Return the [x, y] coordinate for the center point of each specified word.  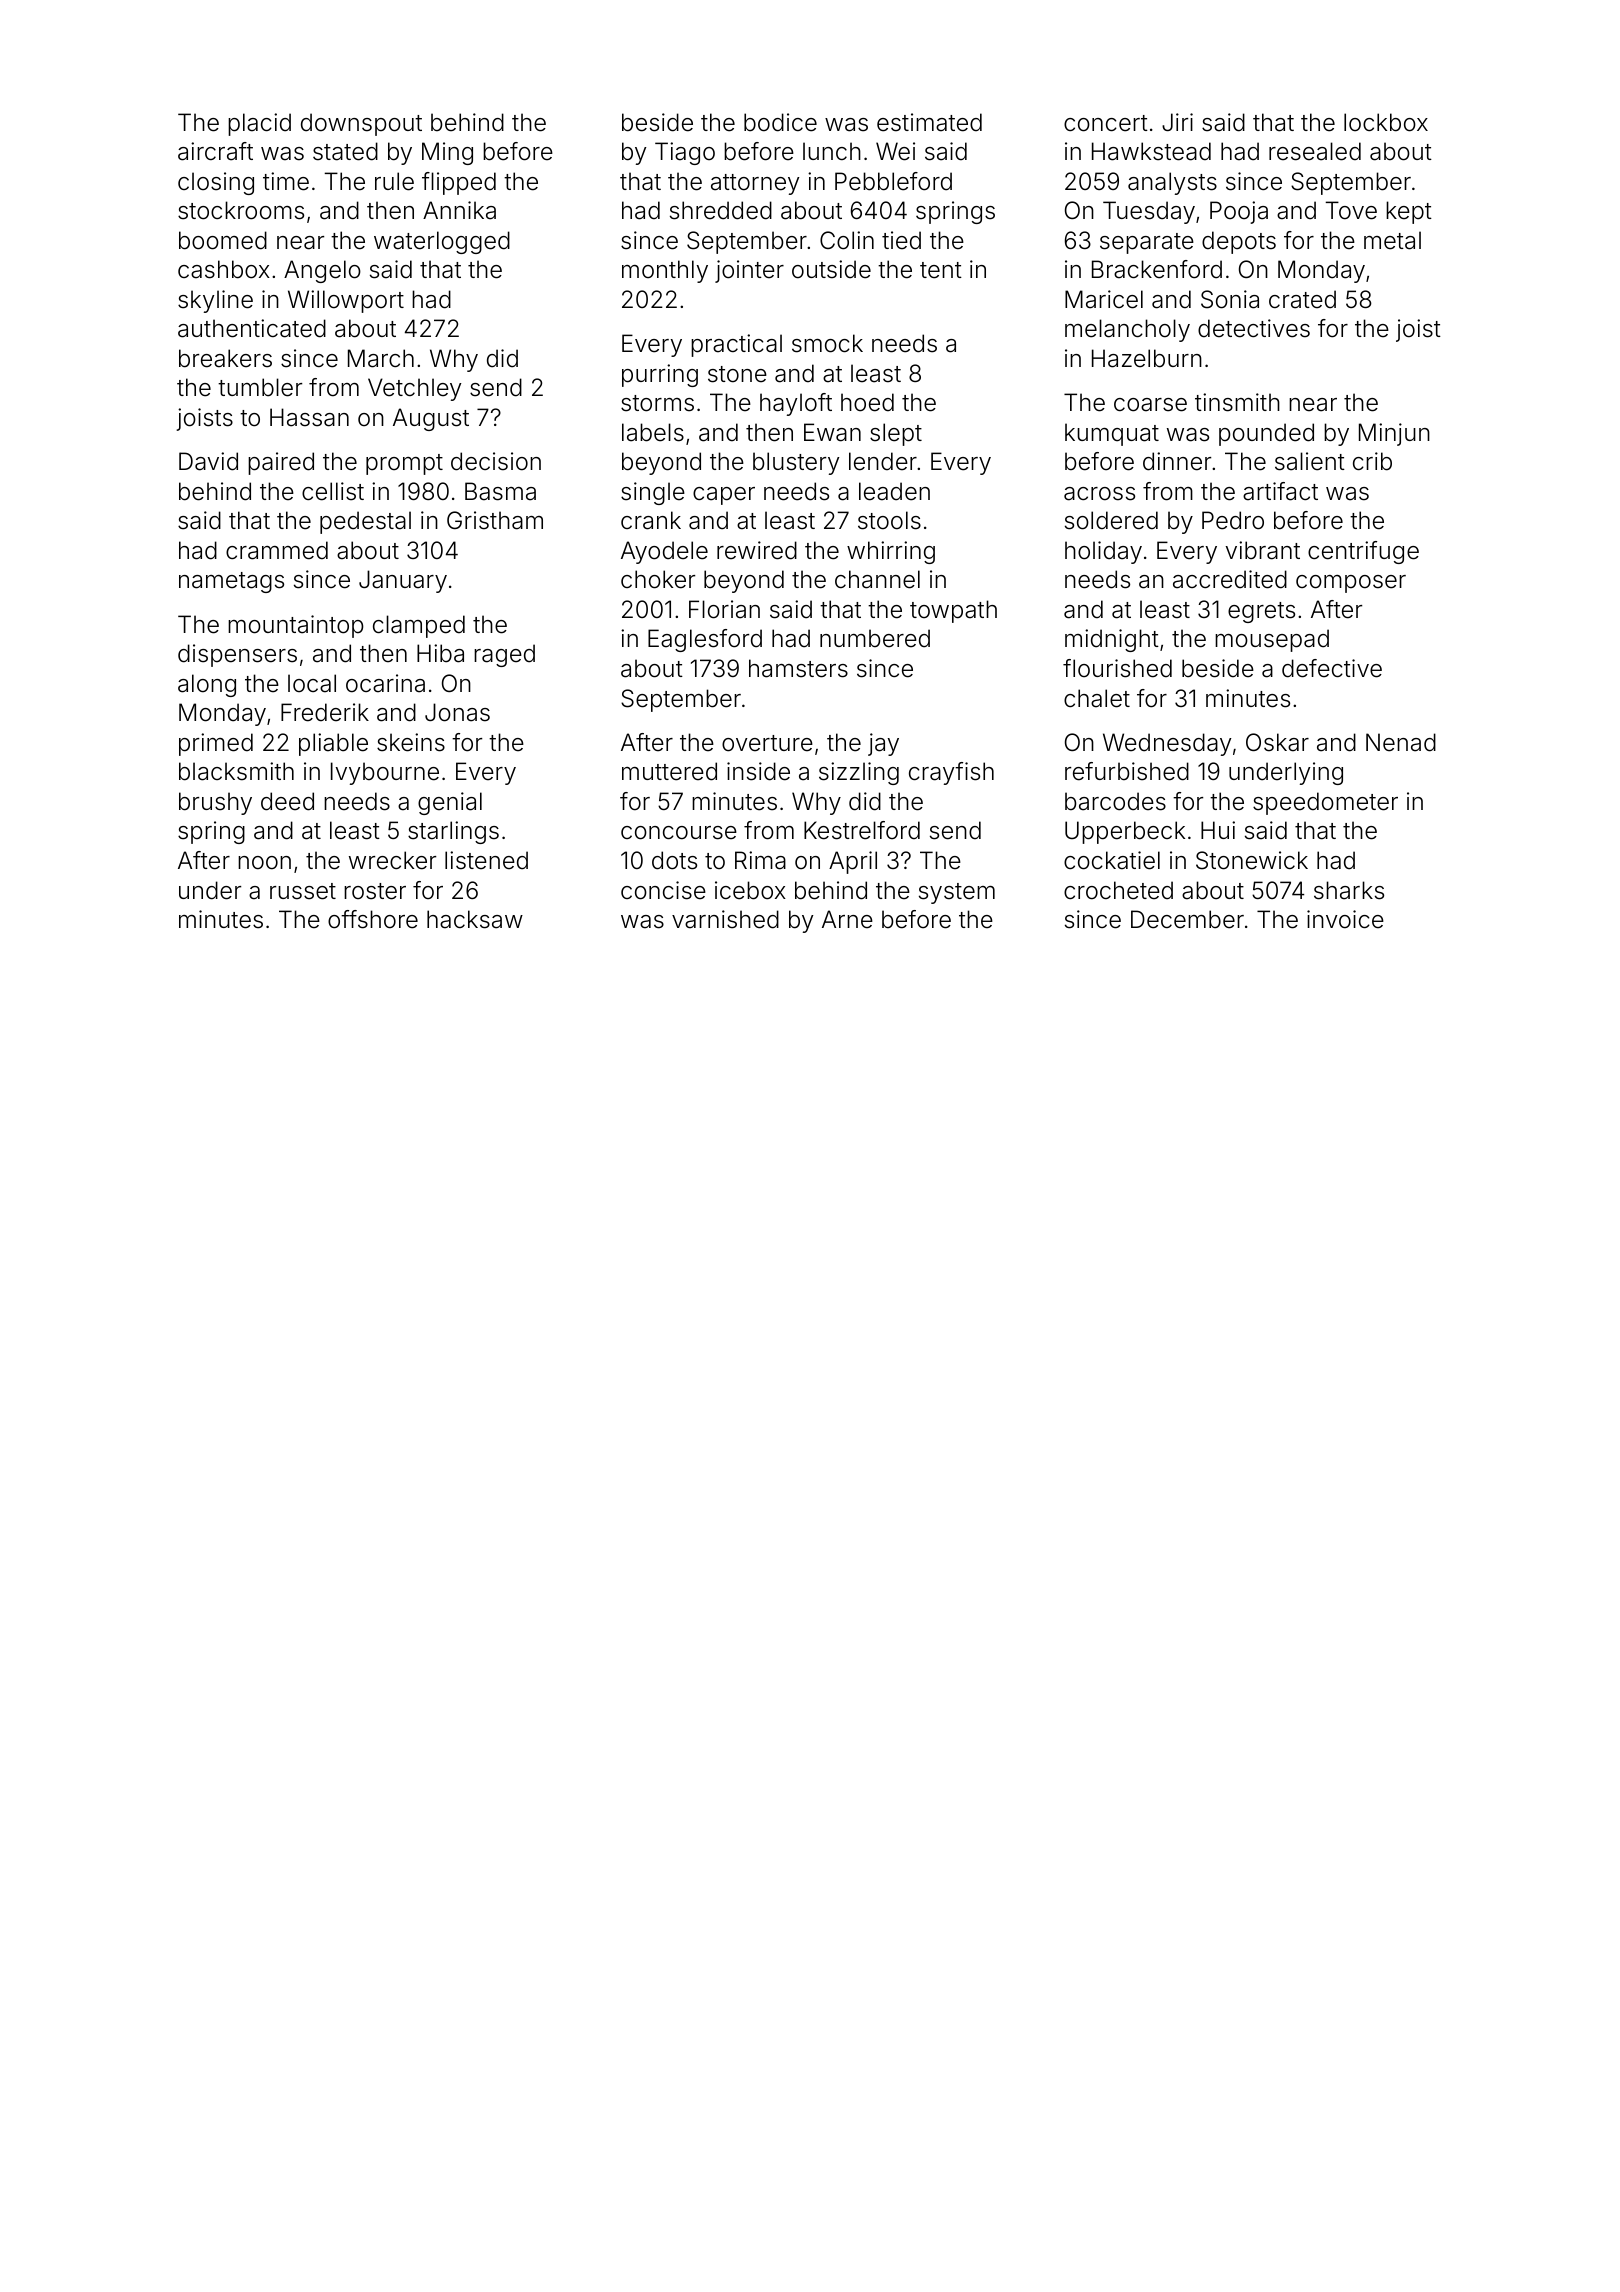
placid [259, 124]
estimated [929, 122]
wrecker [392, 860]
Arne [847, 919]
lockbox [1386, 122]
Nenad [1401, 742]
